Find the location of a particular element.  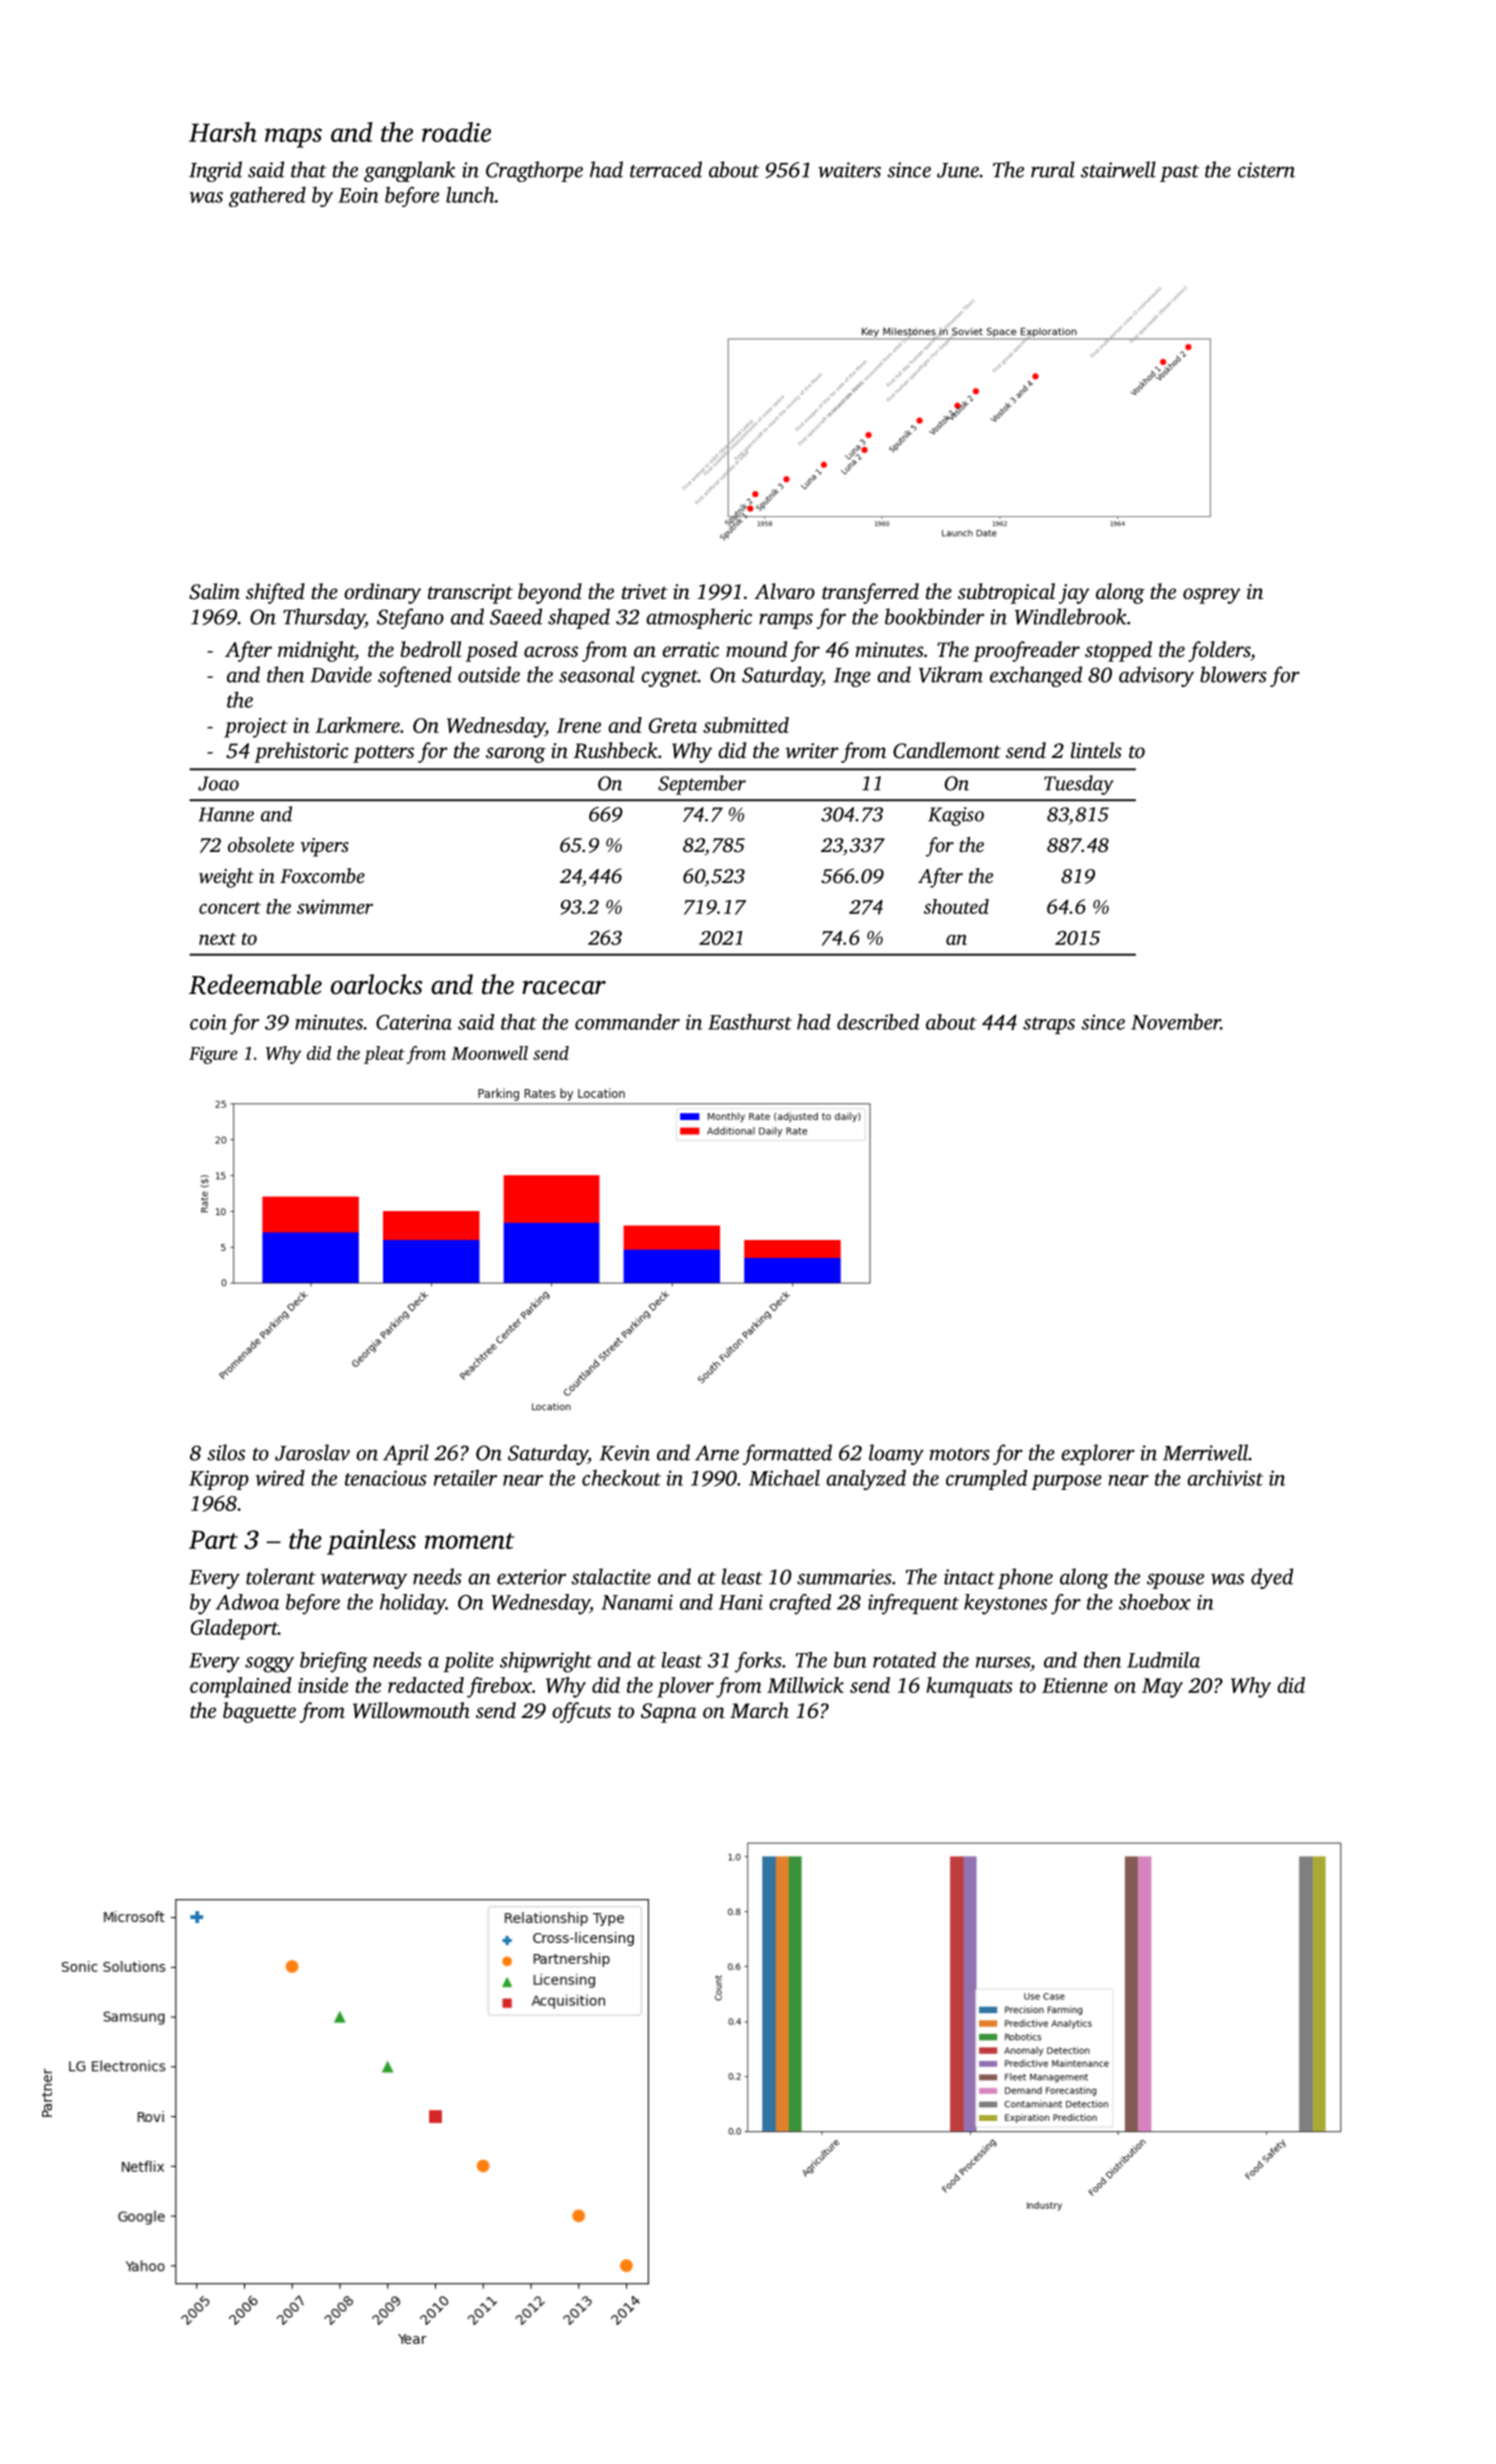

maps is located at coordinates (293, 138).
